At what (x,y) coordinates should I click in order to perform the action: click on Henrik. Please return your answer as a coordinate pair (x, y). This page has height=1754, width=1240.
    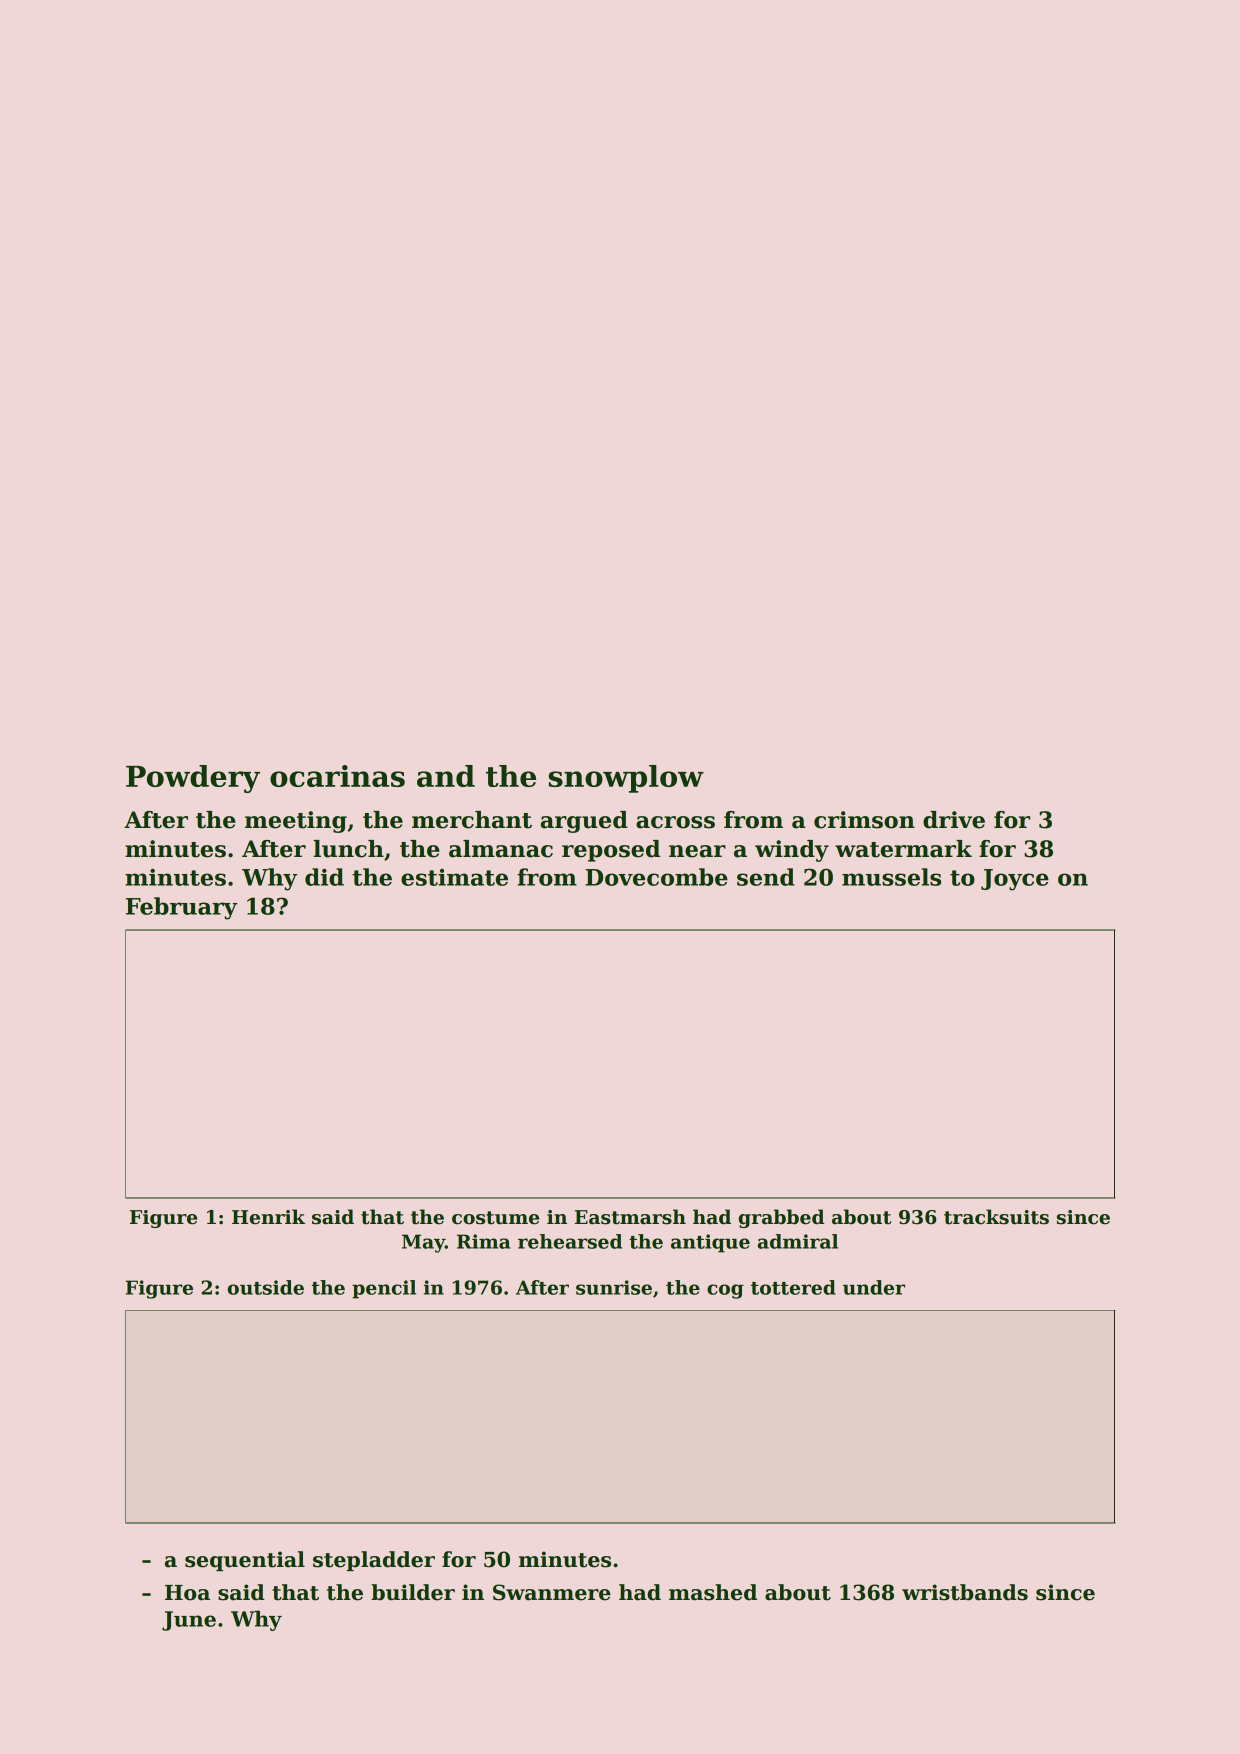
    Looking at the image, I should click on (268, 1217).
